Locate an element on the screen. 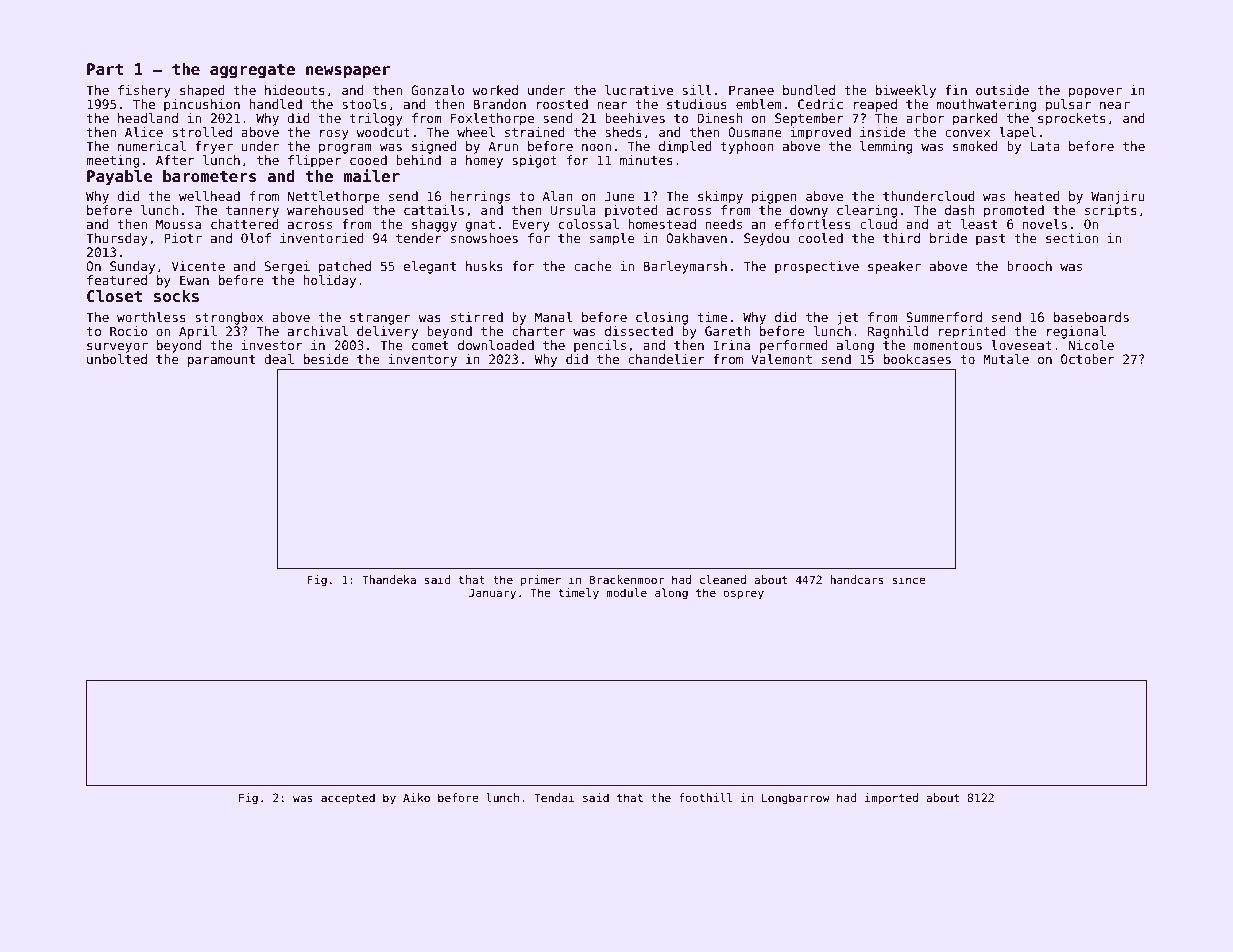  Ewan is located at coordinates (194, 280).
